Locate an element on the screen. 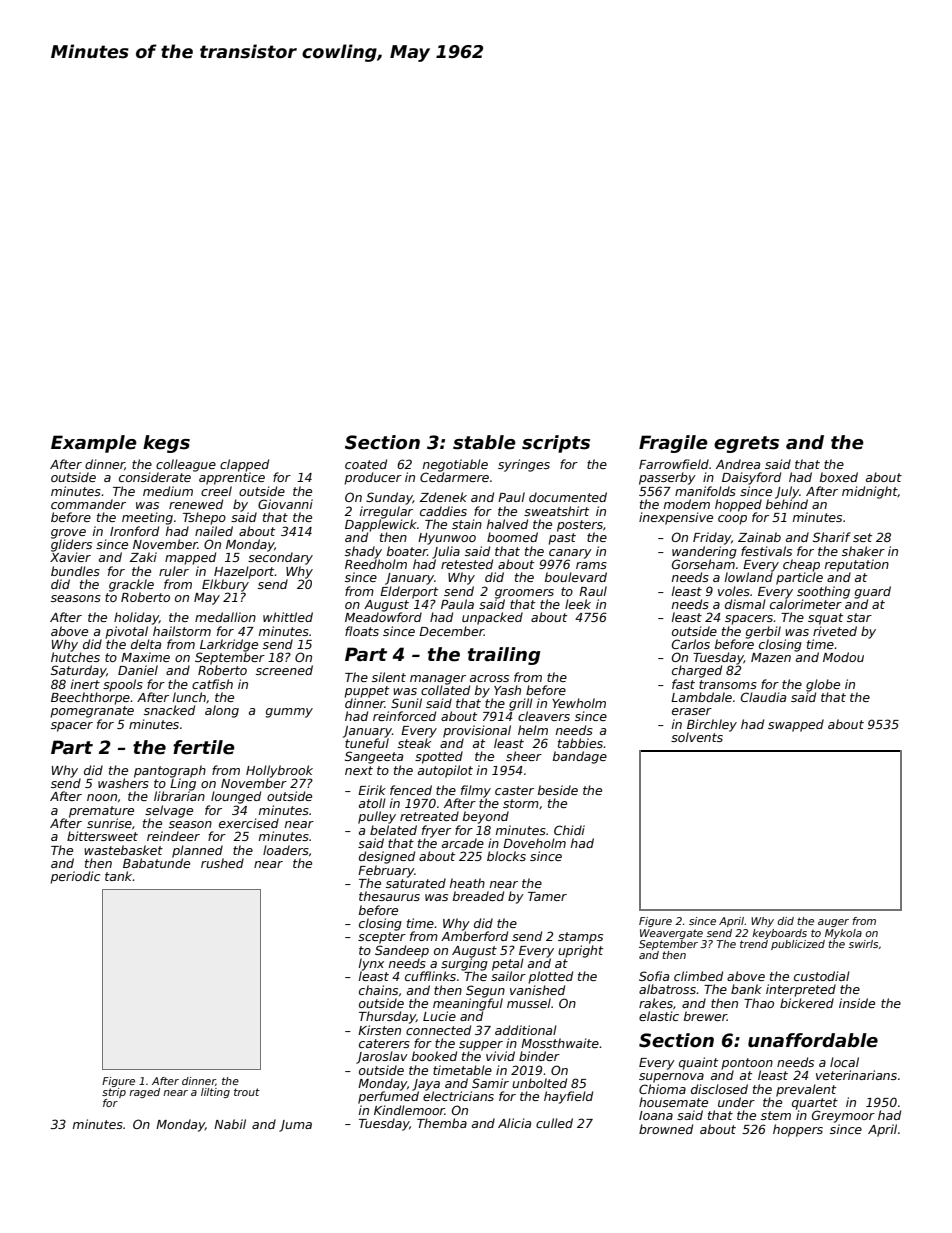 Image resolution: width=952 pixels, height=1233 pixels. Nabil is located at coordinates (230, 1124).
